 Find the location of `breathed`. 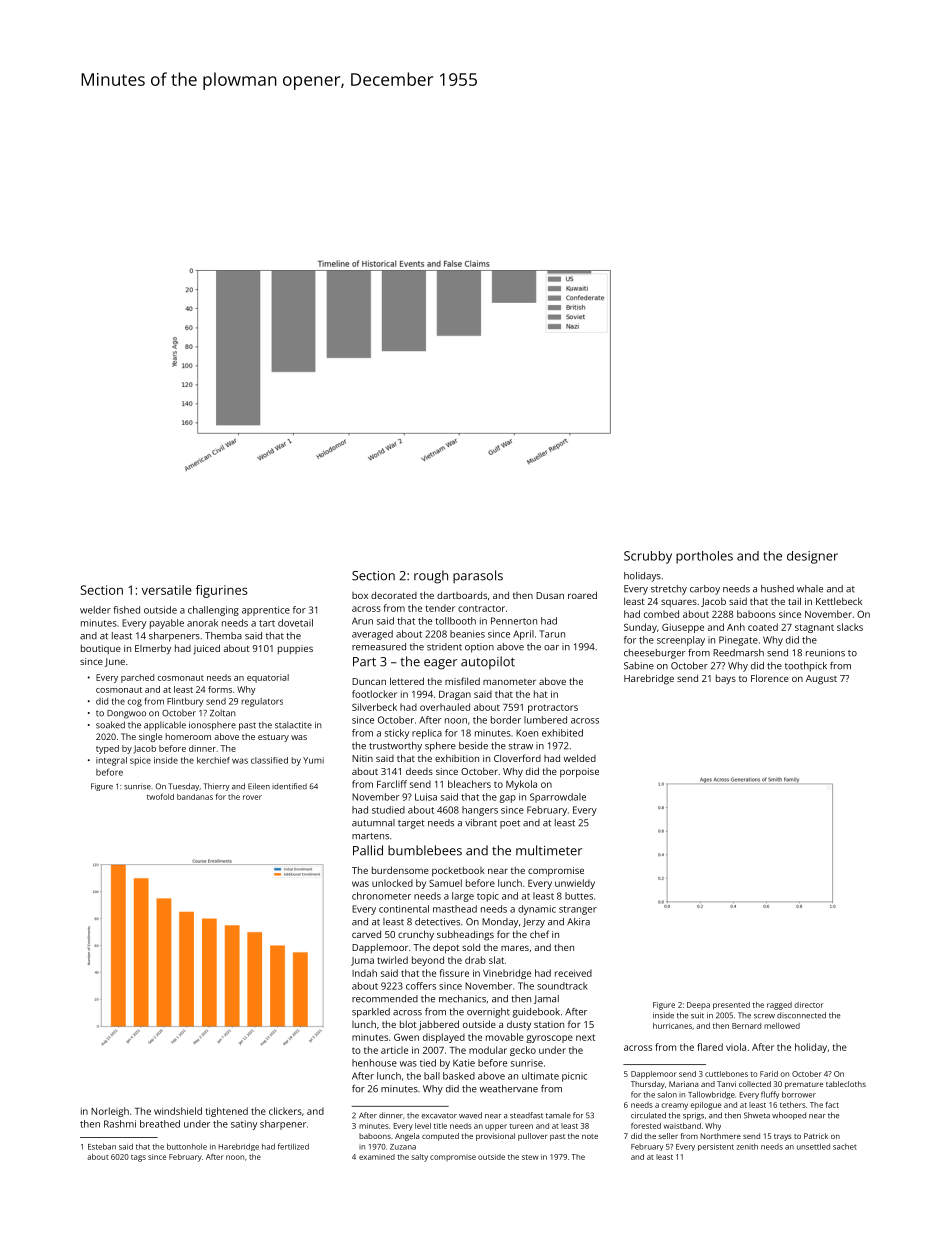

breathed is located at coordinates (160, 1124).
